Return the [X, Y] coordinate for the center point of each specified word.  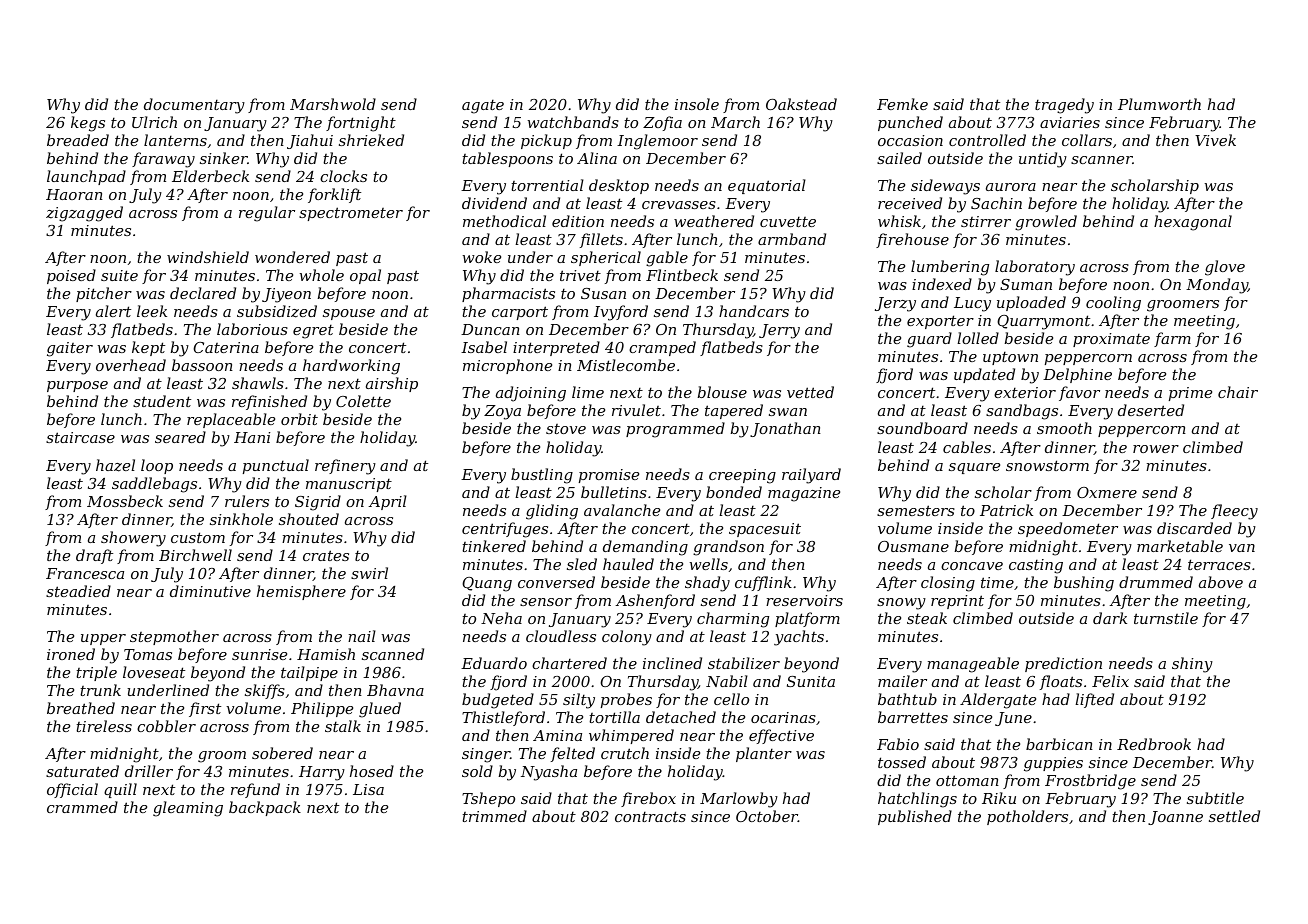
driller [149, 771]
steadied [78, 591]
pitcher [104, 294]
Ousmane [913, 546]
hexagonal [1193, 223]
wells [709, 564]
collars [1087, 140]
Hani [252, 437]
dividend [494, 203]
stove [566, 429]
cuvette [788, 221]
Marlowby [739, 800]
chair [1238, 392]
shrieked [371, 140]
